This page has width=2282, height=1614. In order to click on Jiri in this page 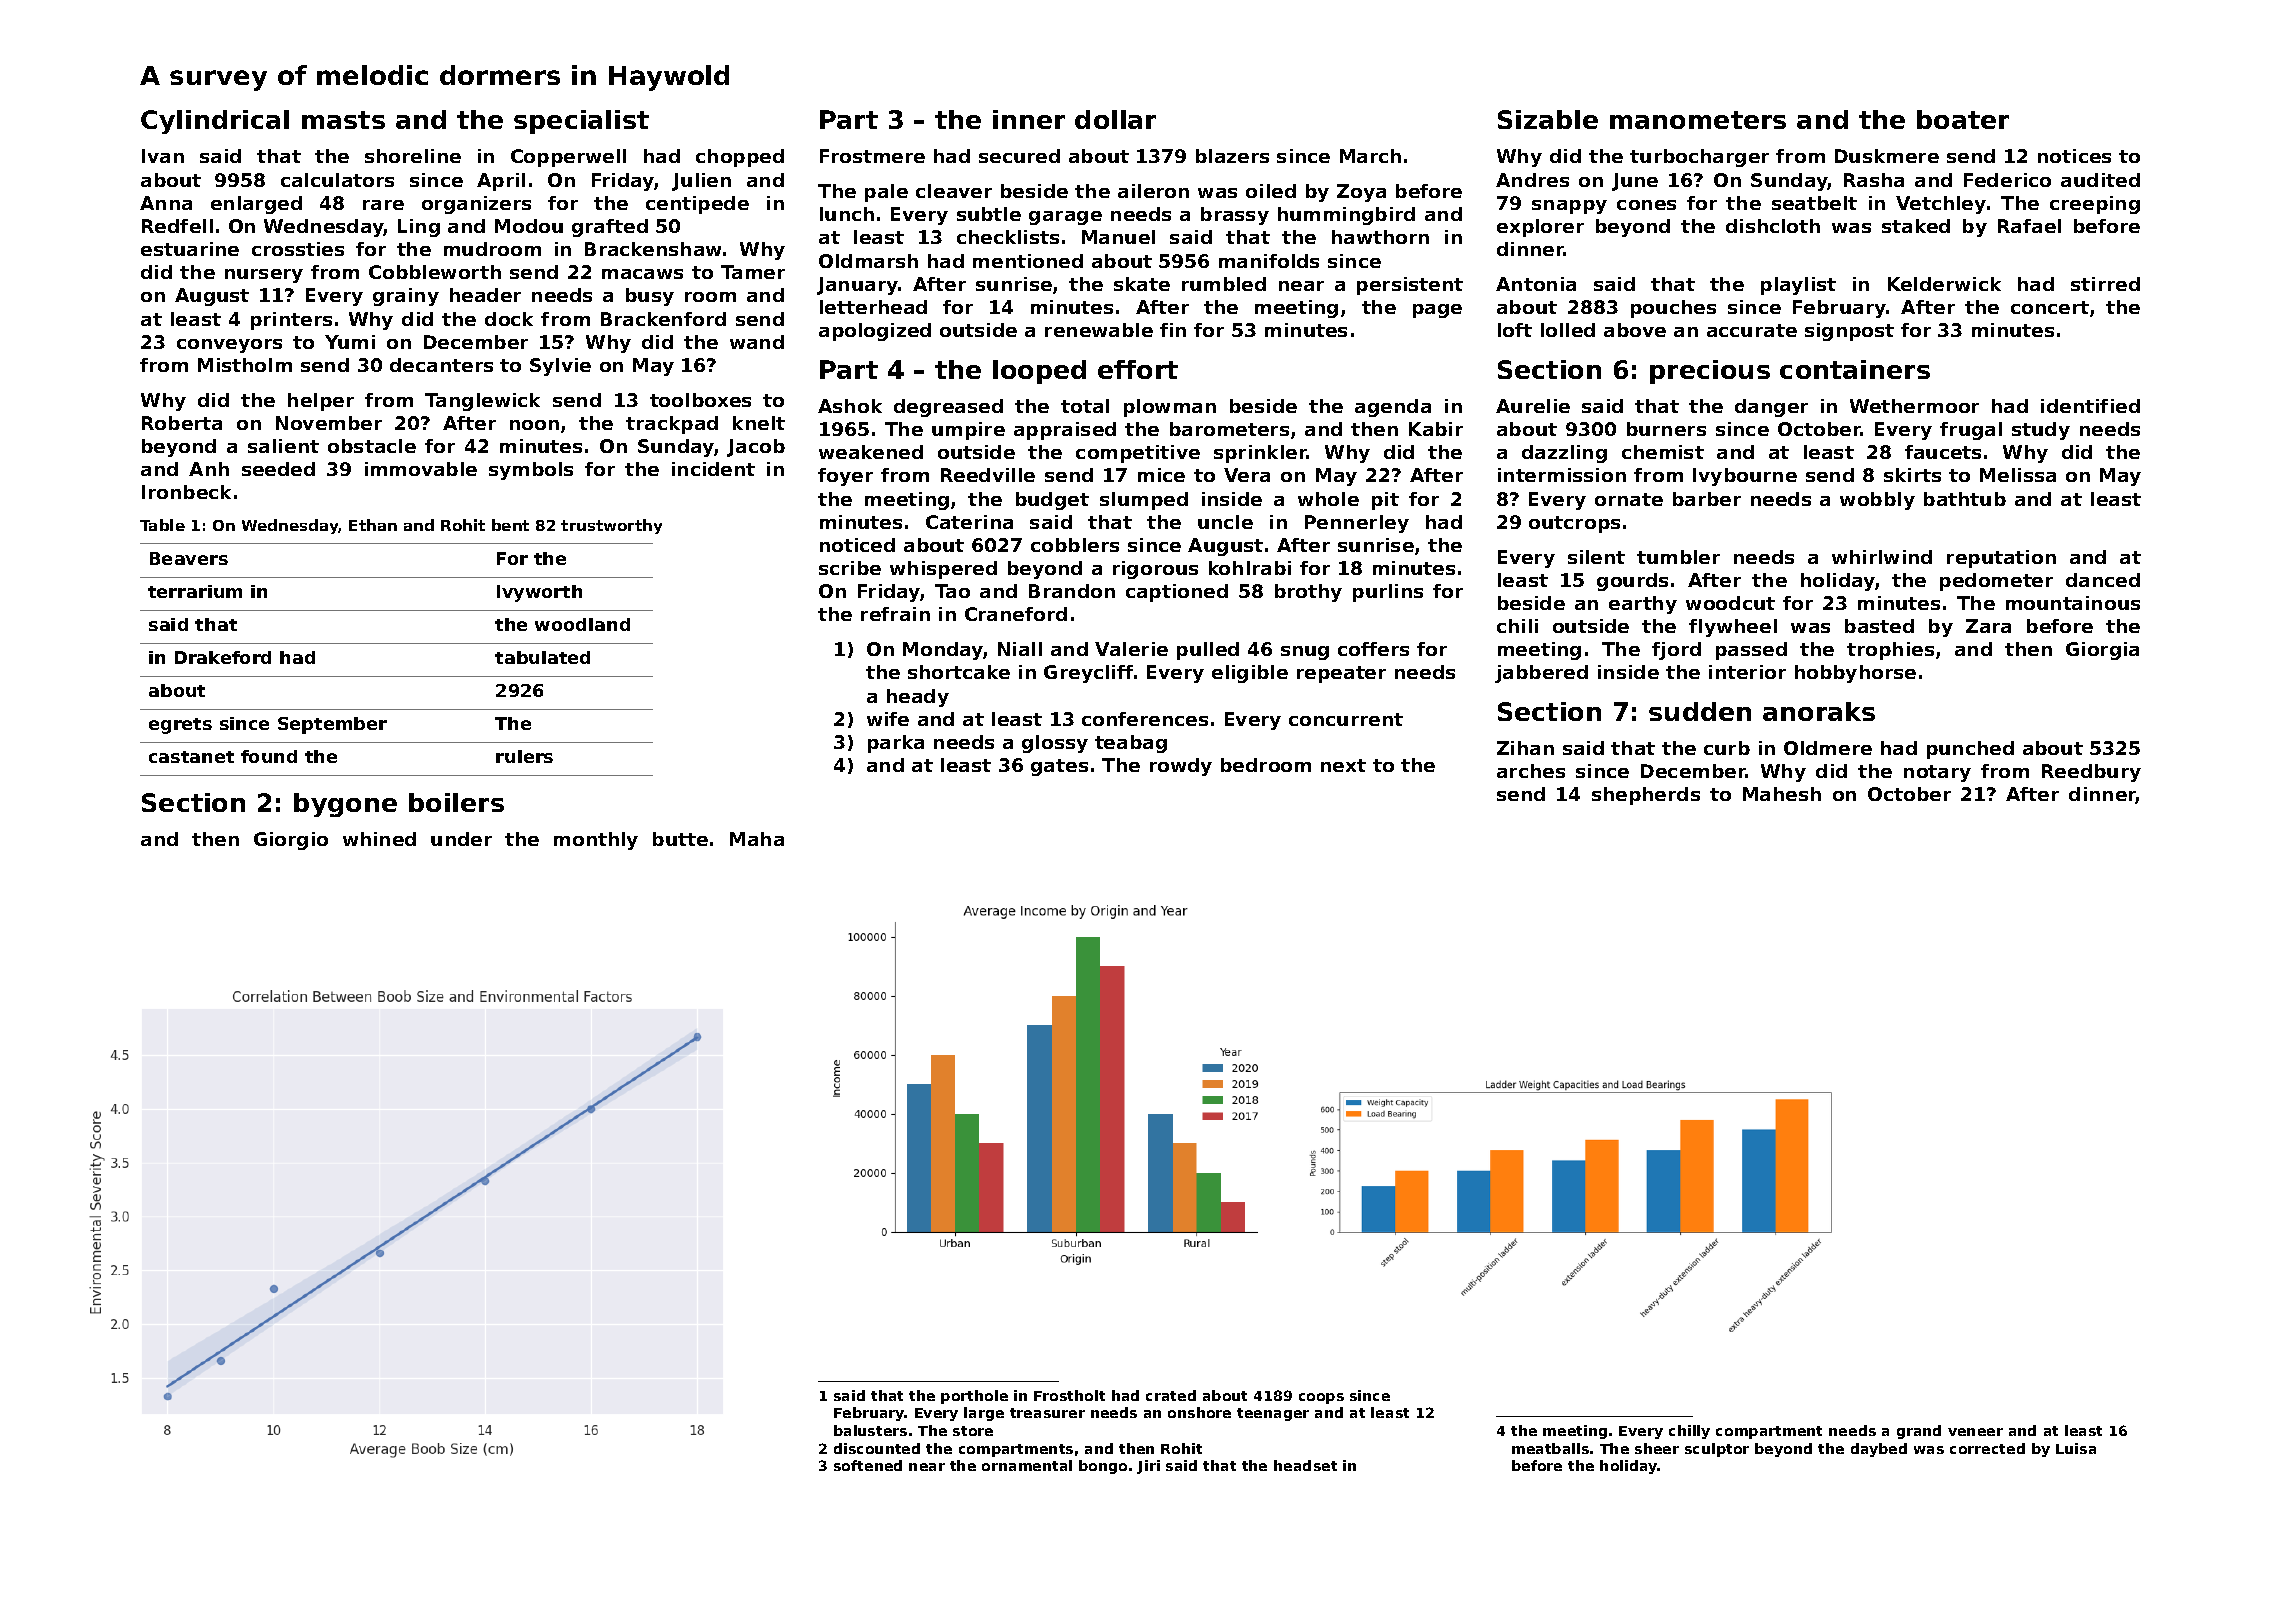, I will do `click(1148, 1467)`.
